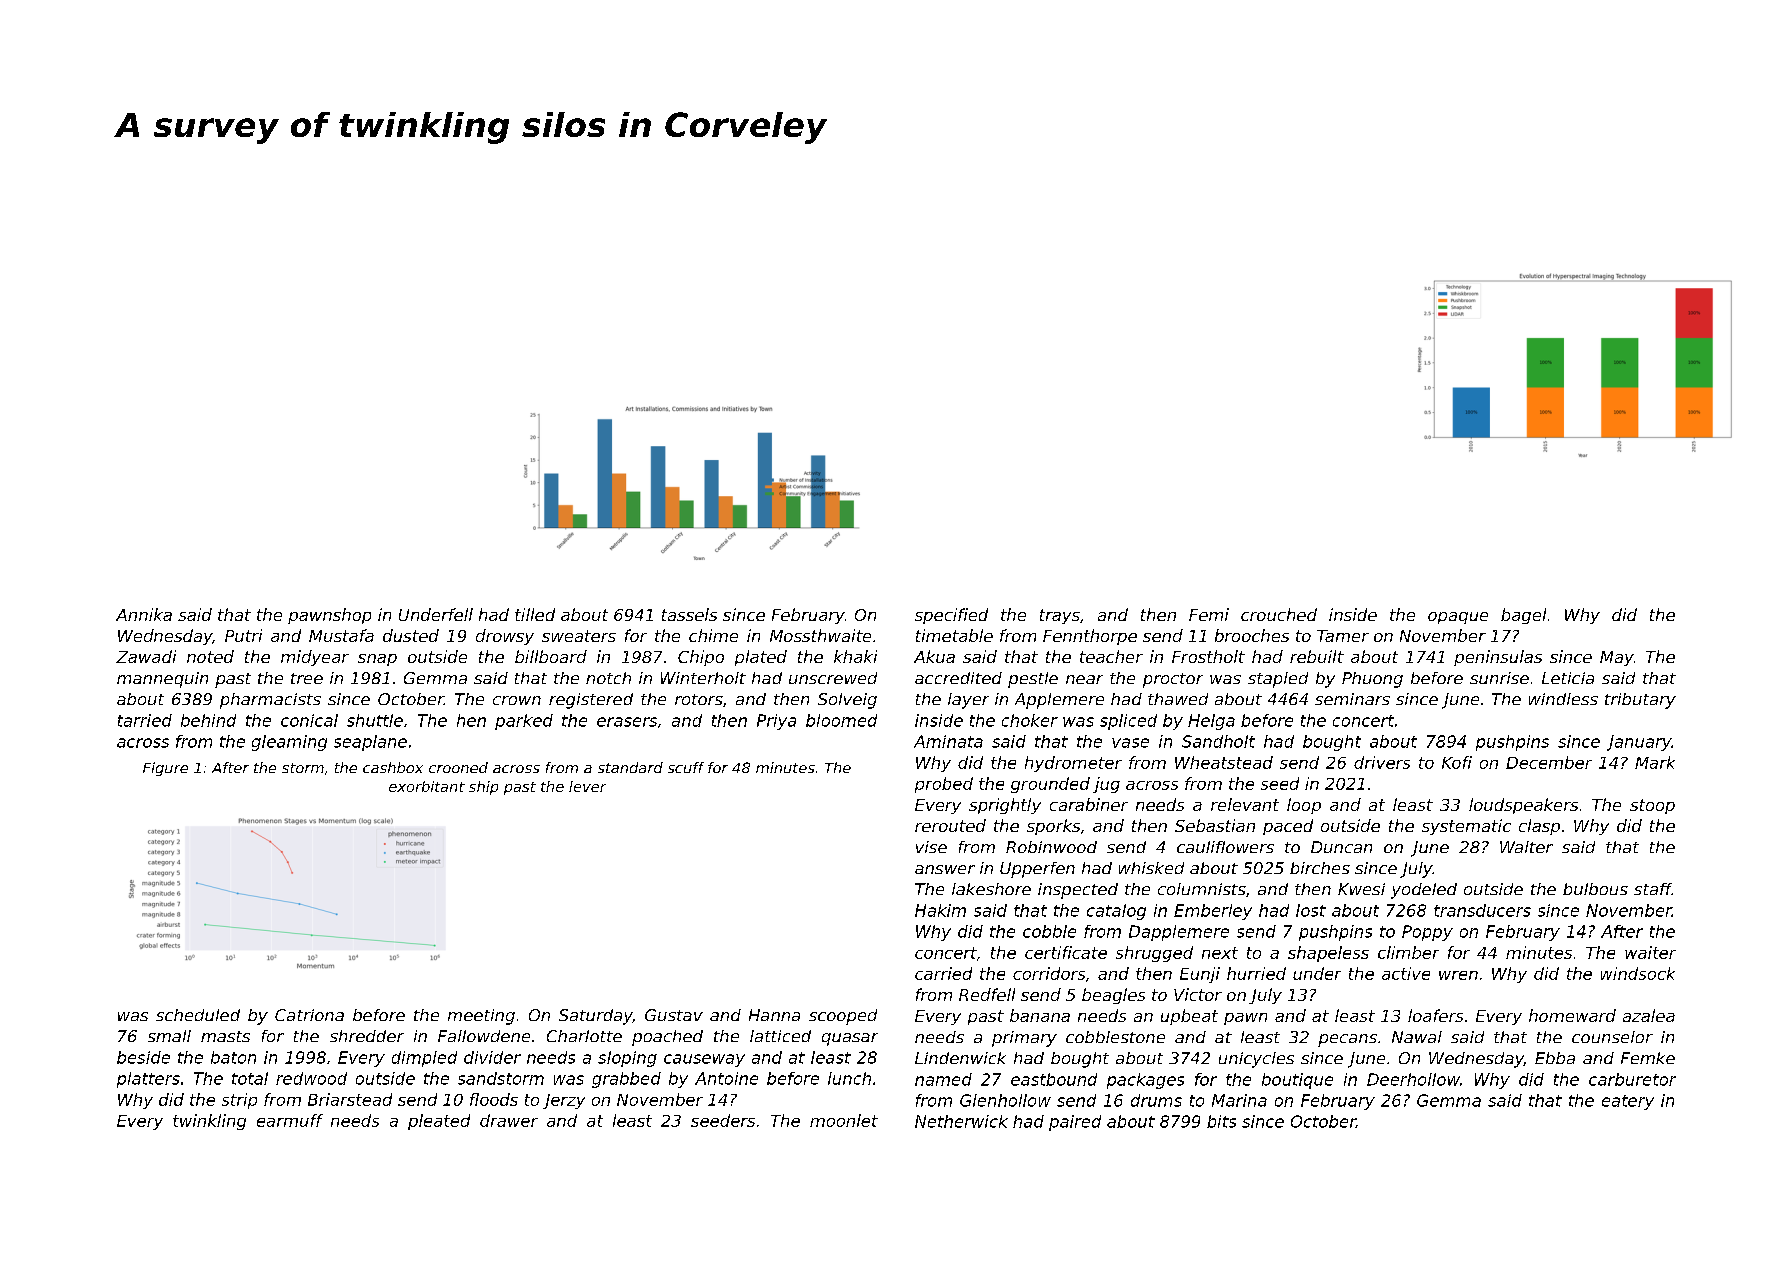 The image size is (1792, 1267). I want to click on crown, so click(517, 700).
